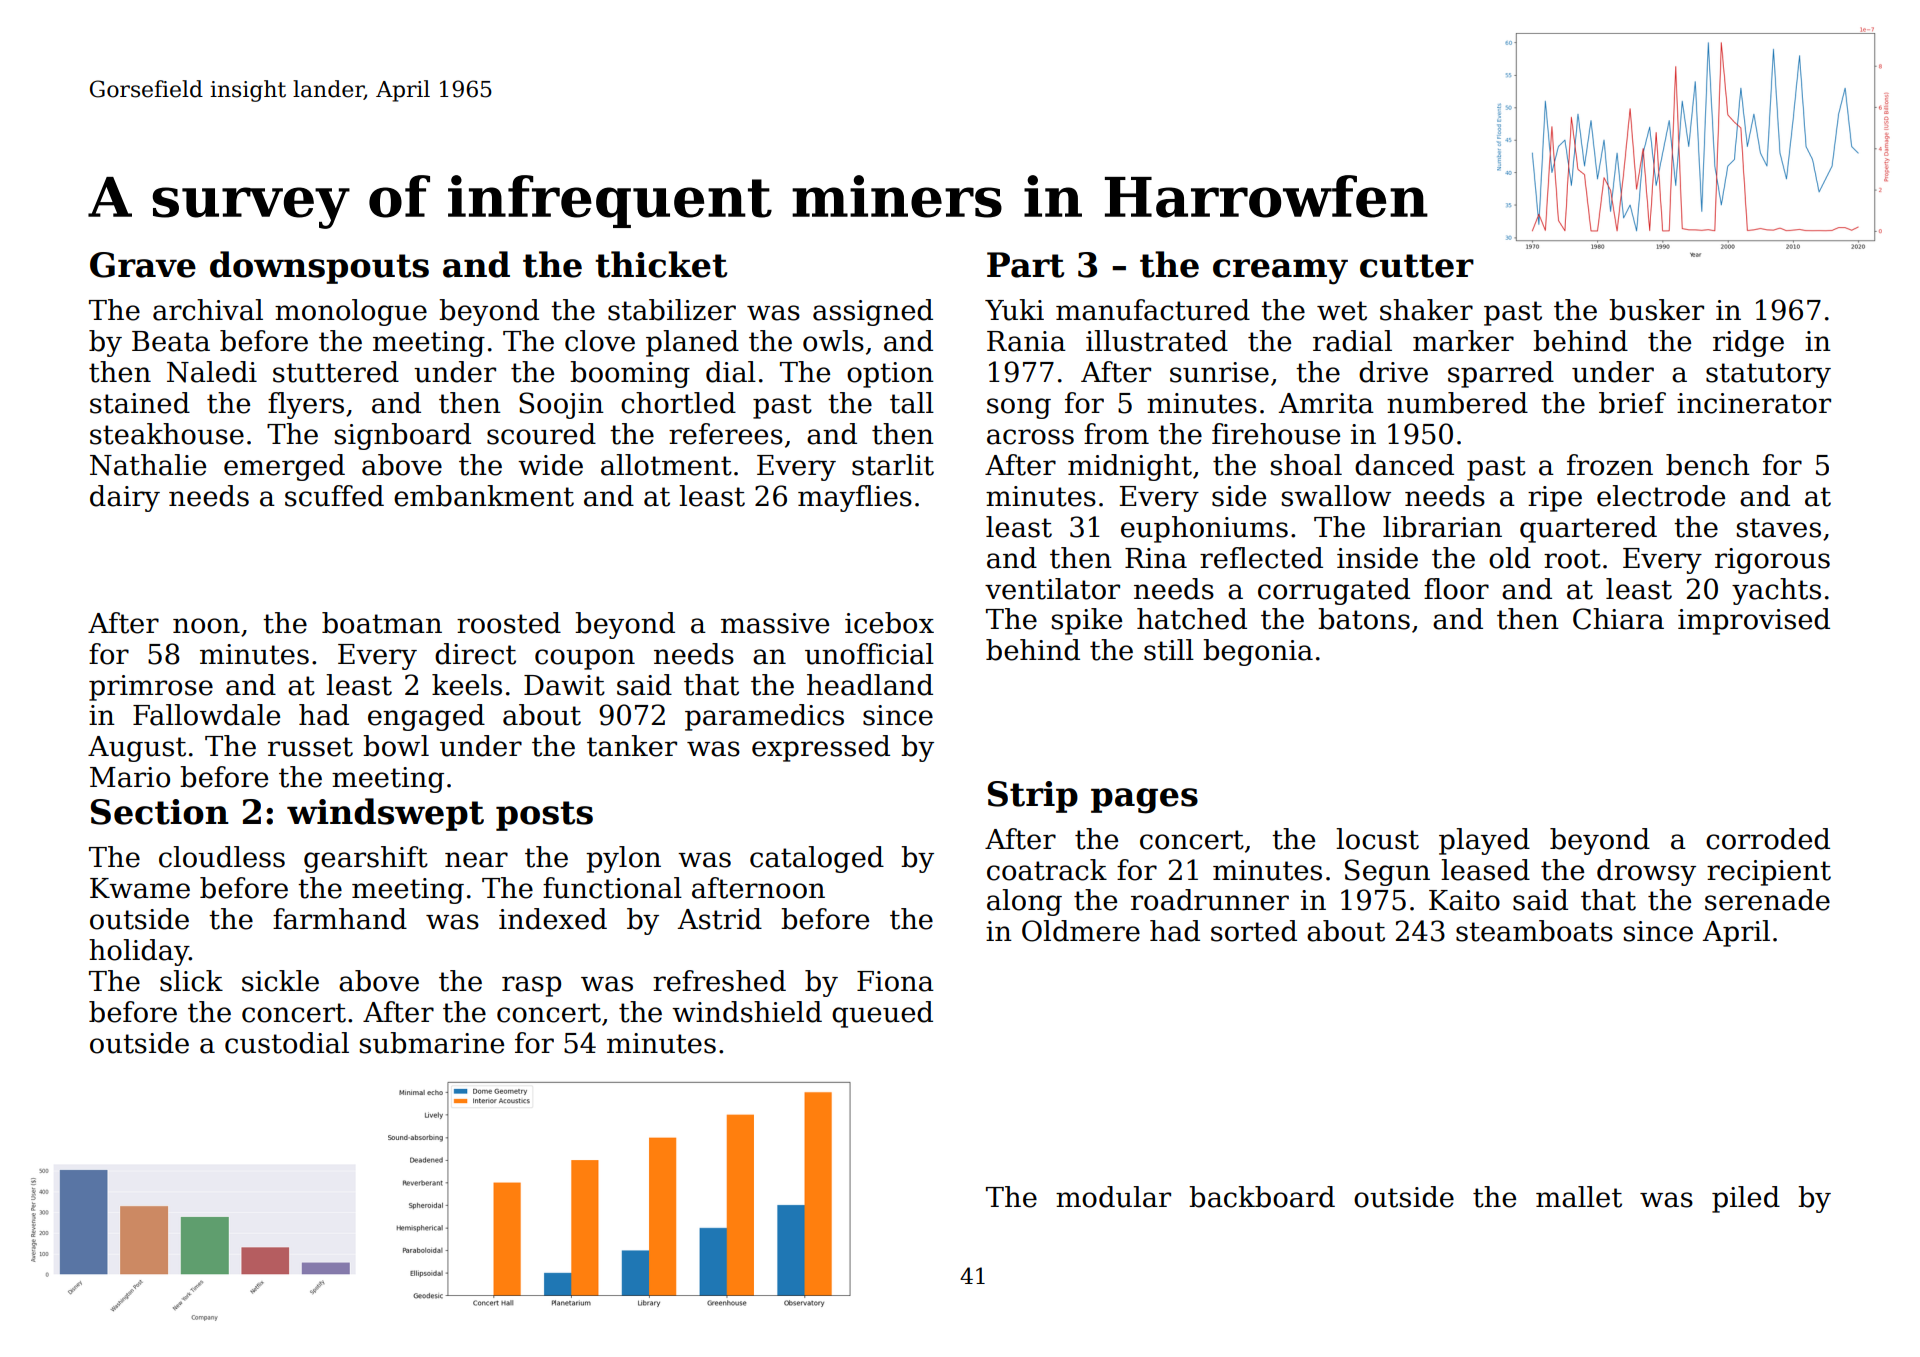 This page has height=1357, width=1920. I want to click on bowl, so click(396, 746).
